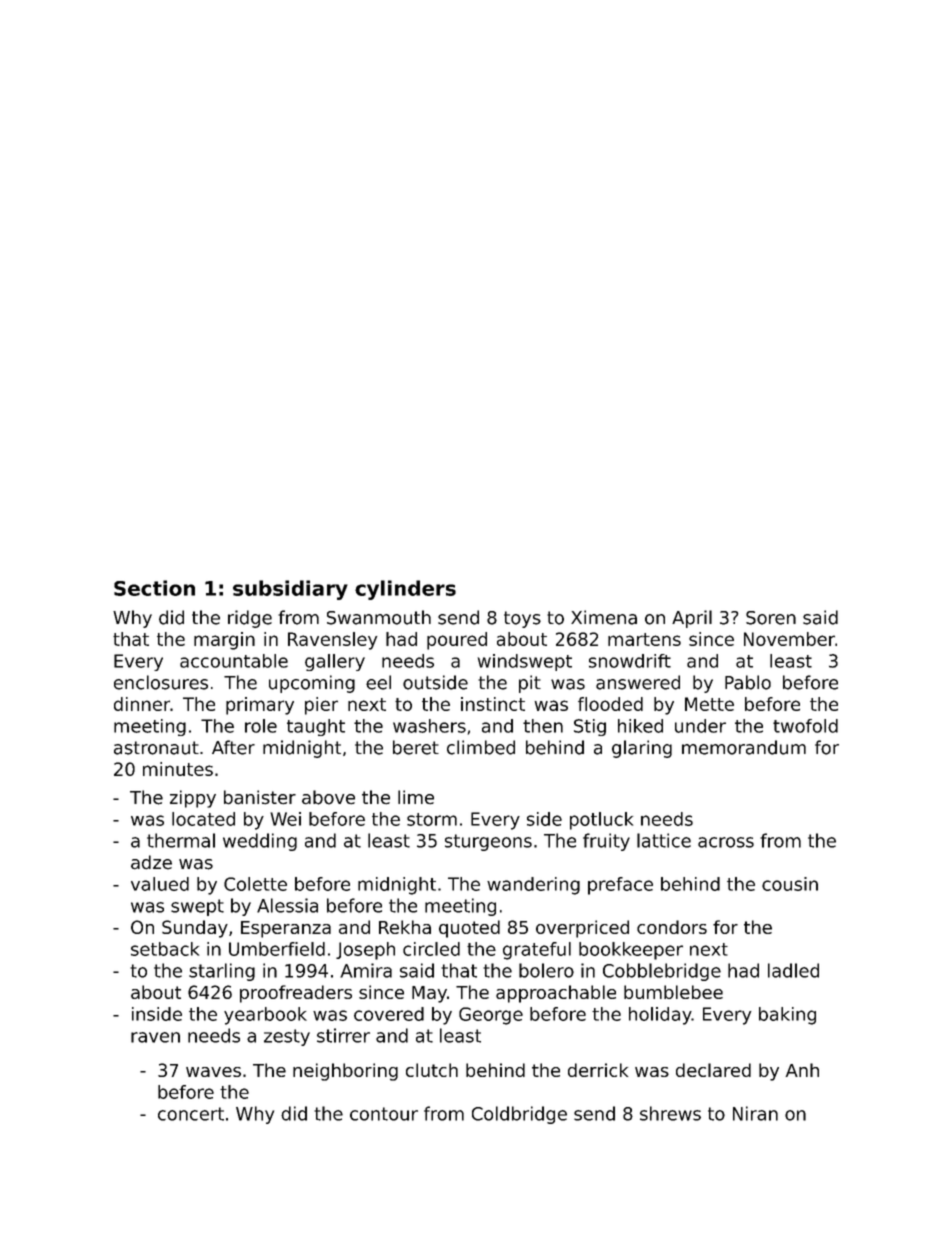 The height and width of the screenshot is (1233, 952). I want to click on glaring, so click(642, 749).
